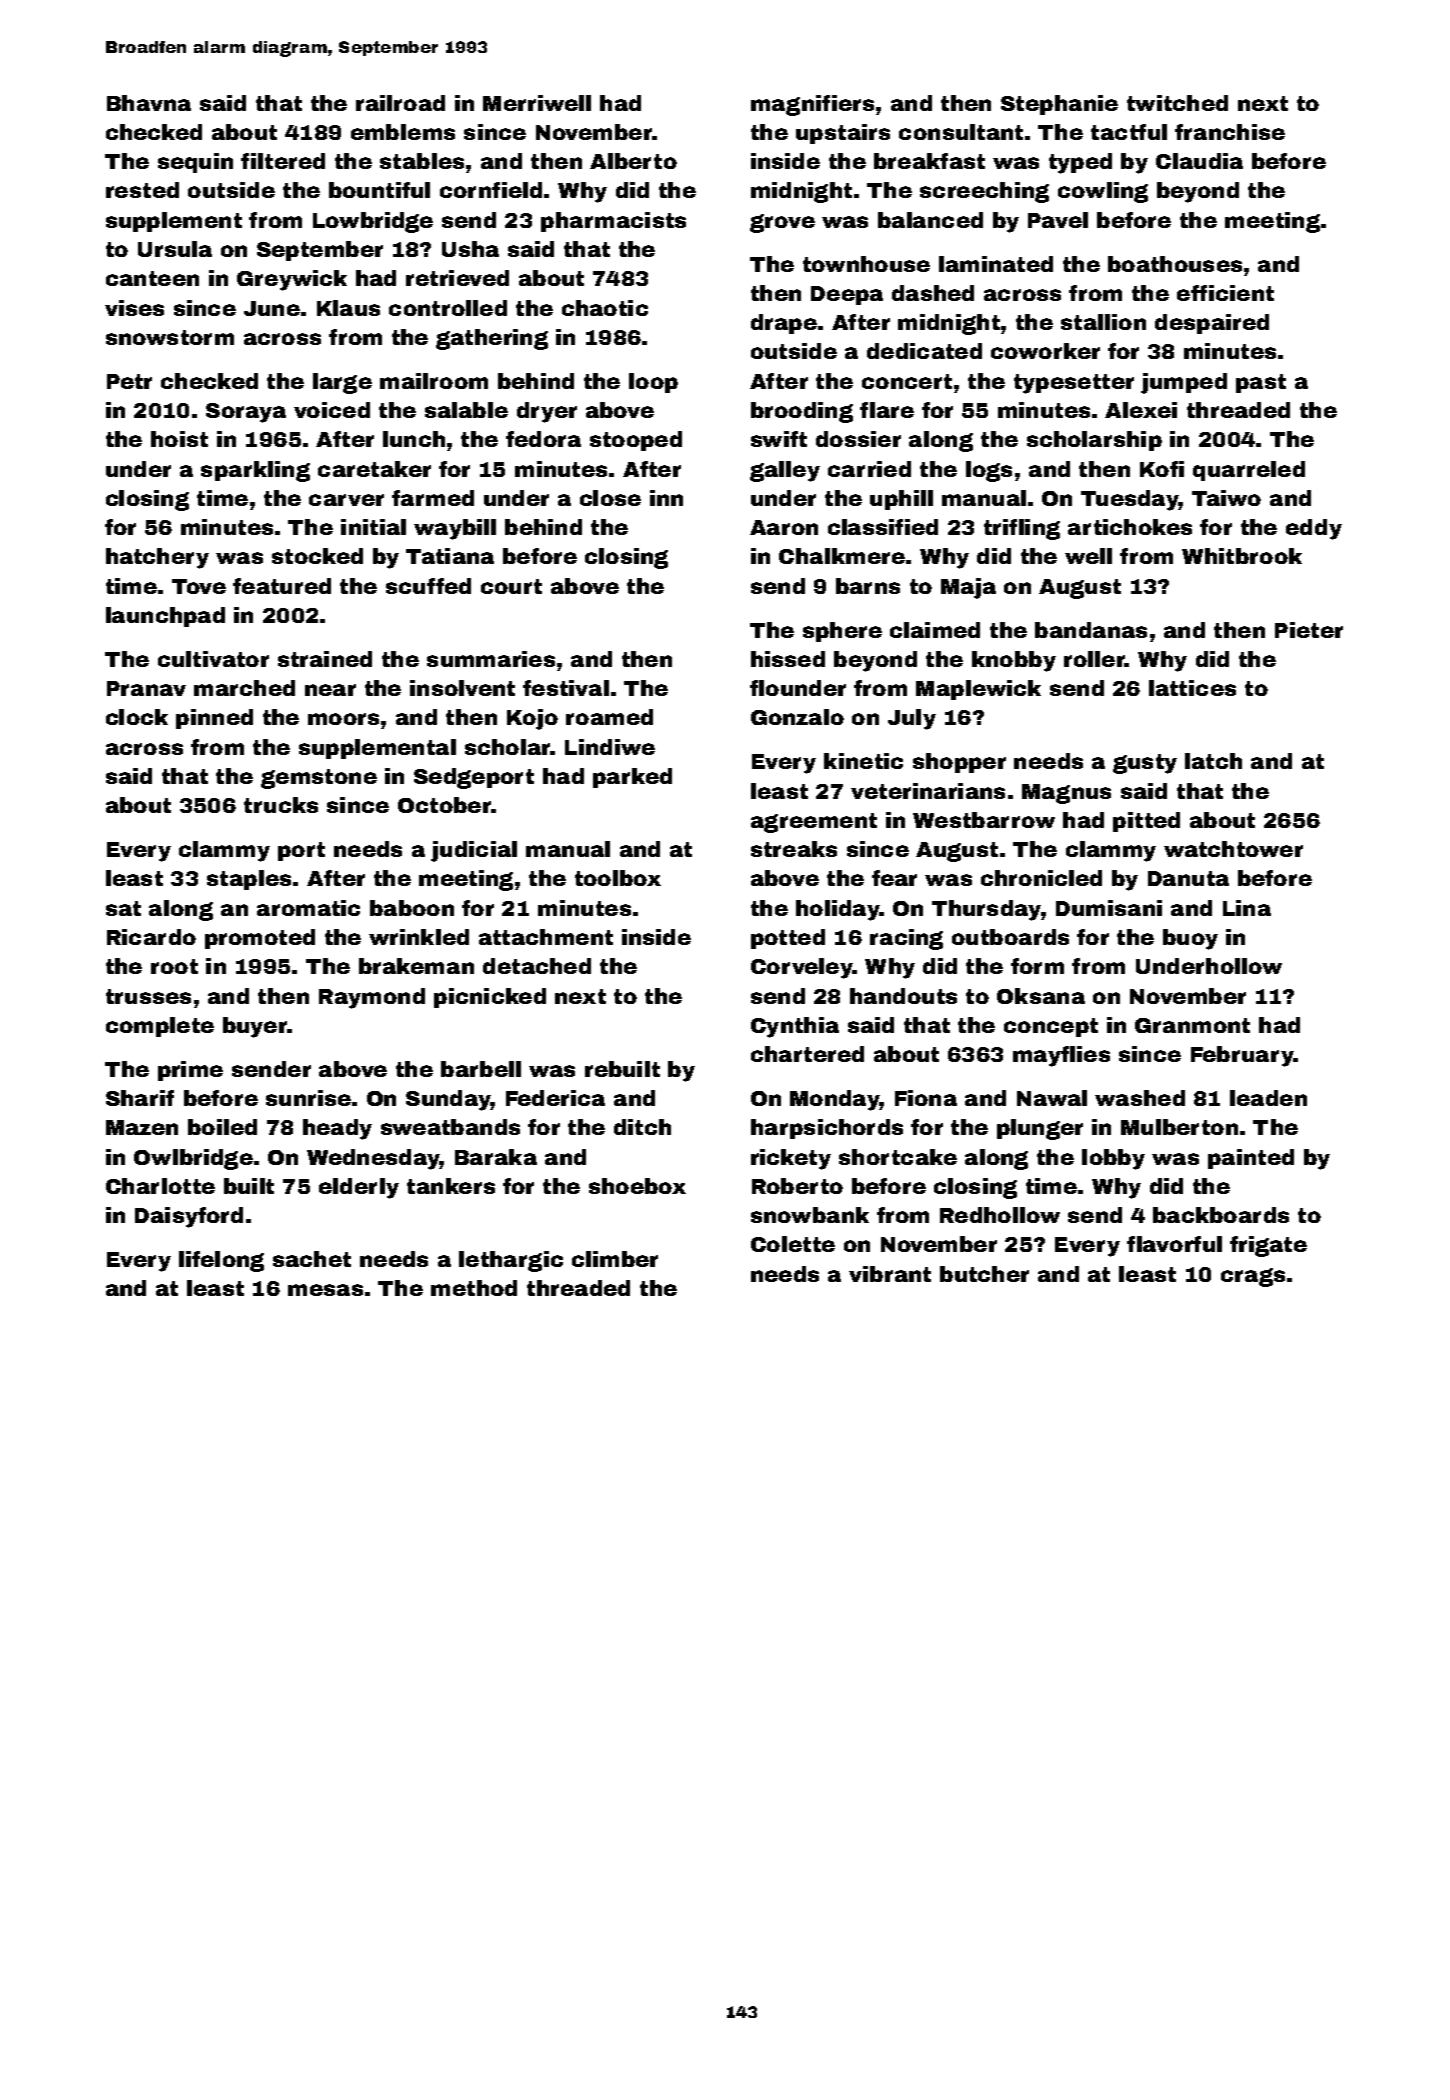 The image size is (1450, 2100). Describe the element at coordinates (1177, 103) in the screenshot. I see `twitched` at that location.
